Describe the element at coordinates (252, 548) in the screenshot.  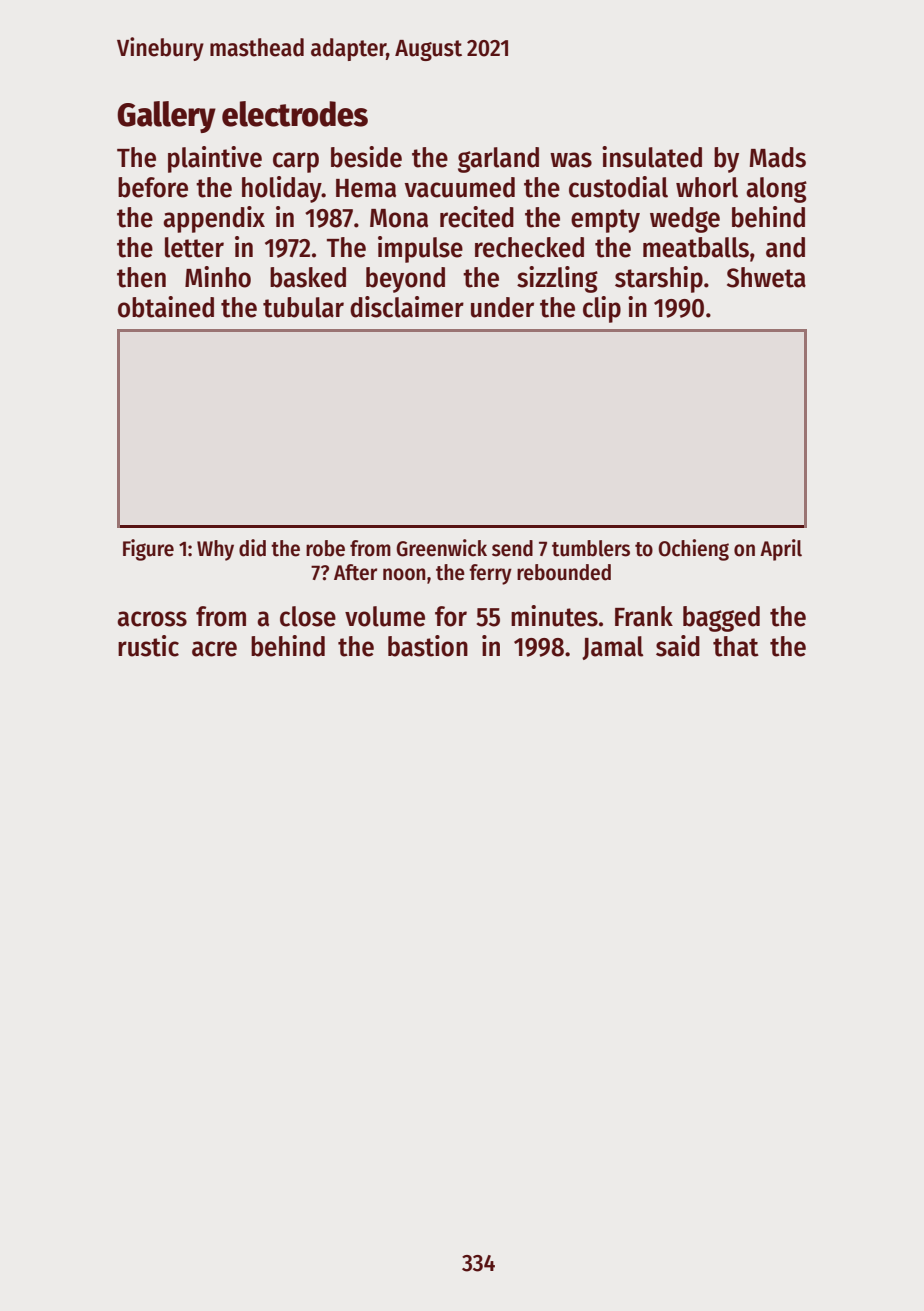
I see `did` at that location.
